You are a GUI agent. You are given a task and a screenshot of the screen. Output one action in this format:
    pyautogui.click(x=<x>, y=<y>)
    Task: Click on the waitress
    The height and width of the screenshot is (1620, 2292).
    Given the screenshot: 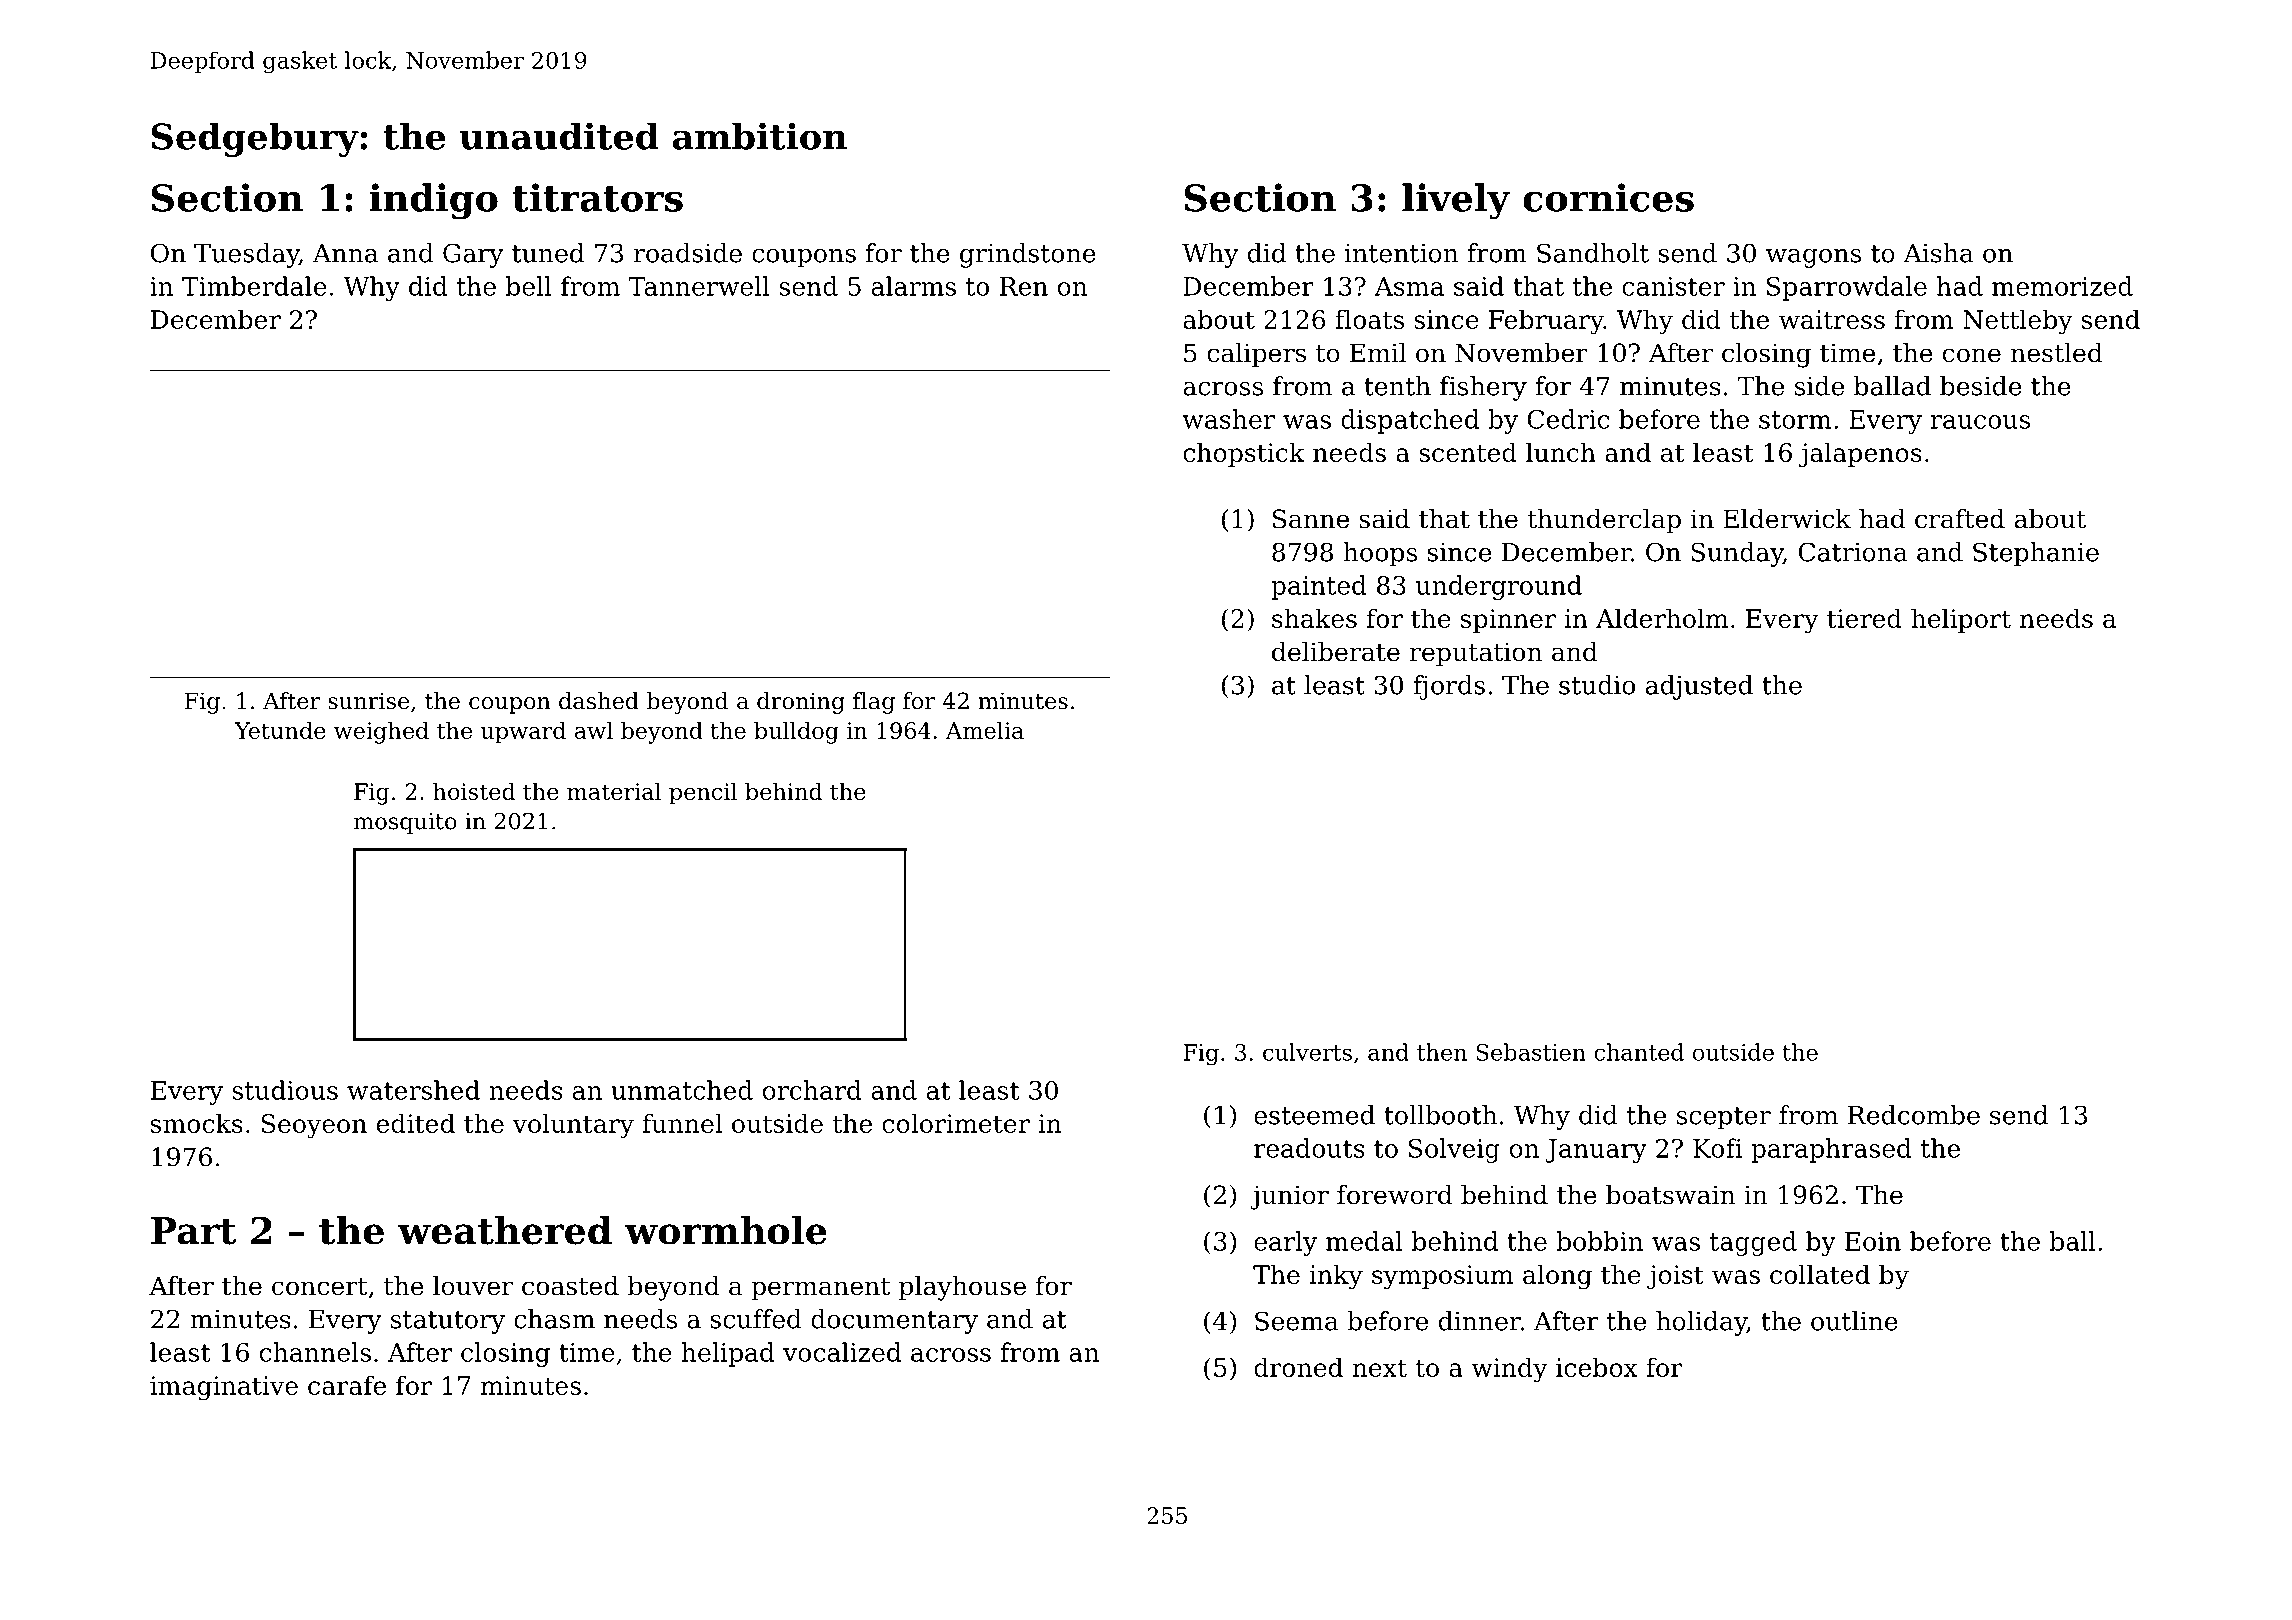 What is the action you would take?
    pyautogui.click(x=1832, y=319)
